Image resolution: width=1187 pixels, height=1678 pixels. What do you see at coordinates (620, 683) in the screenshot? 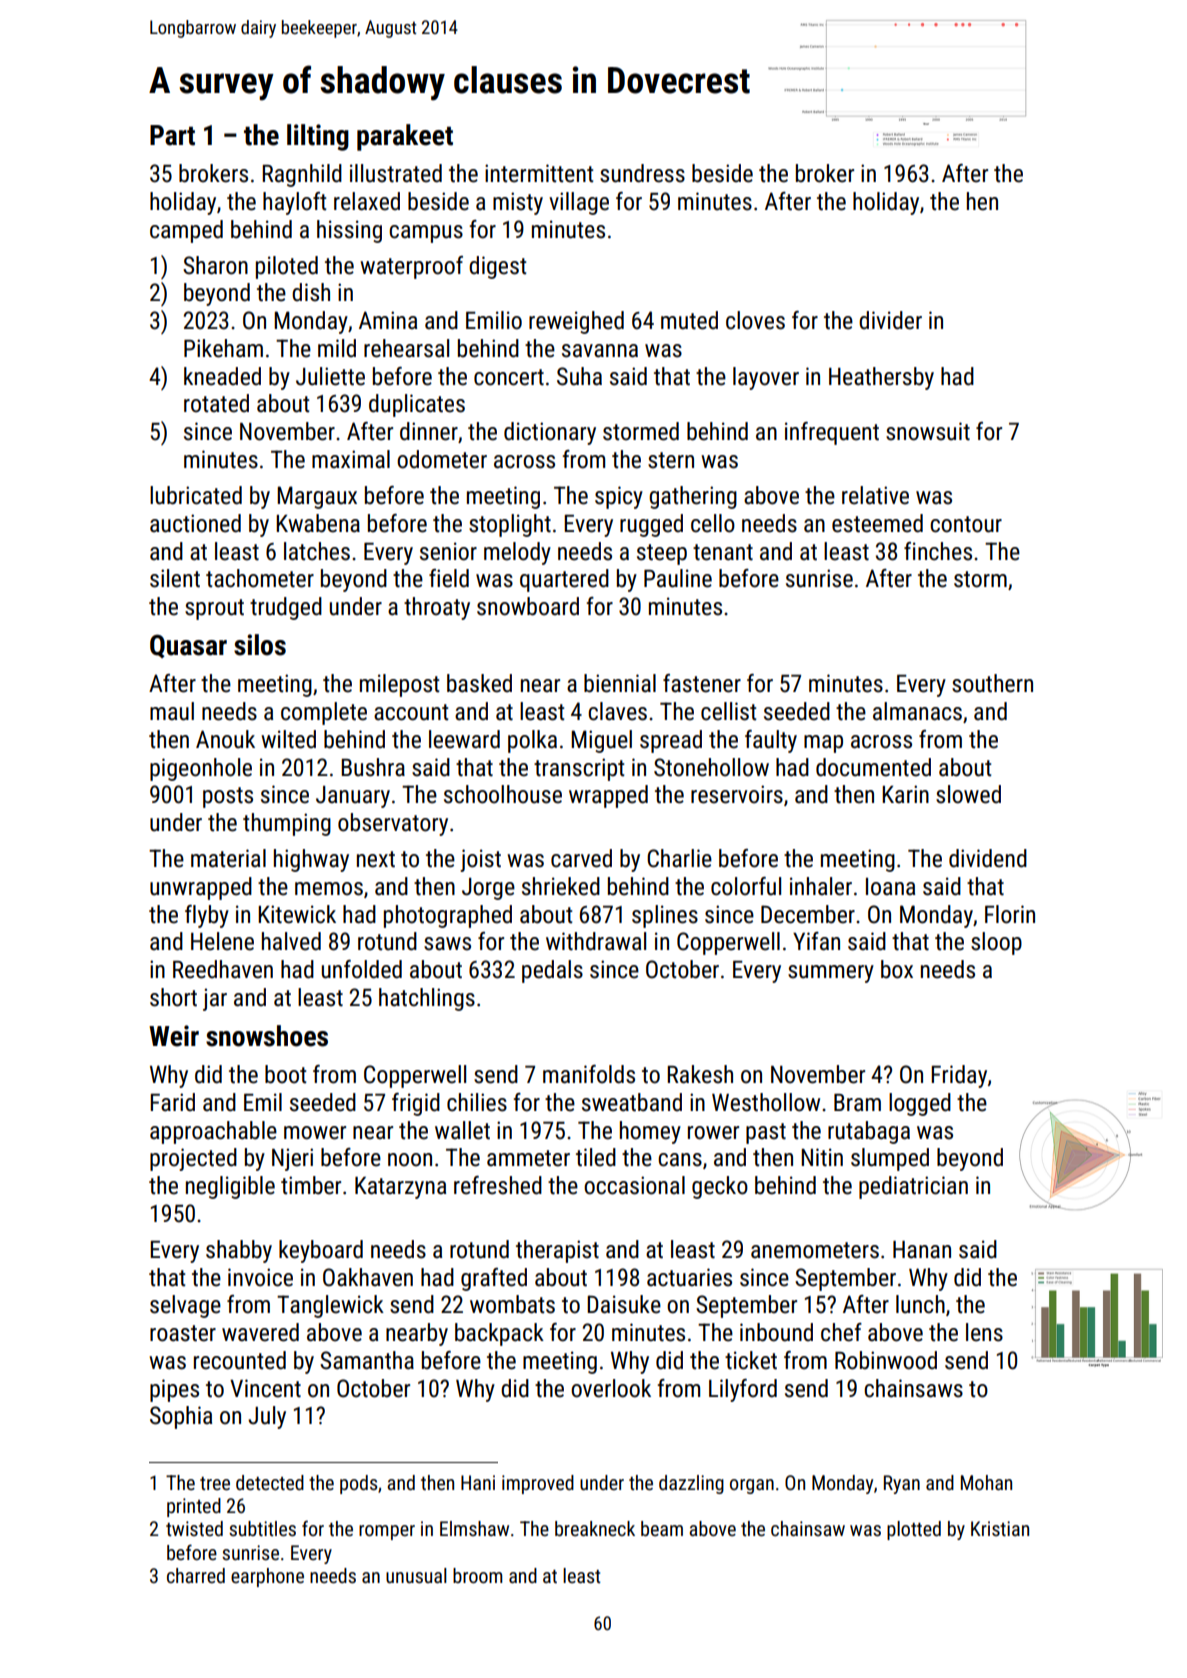
I see `biennial` at bounding box center [620, 683].
